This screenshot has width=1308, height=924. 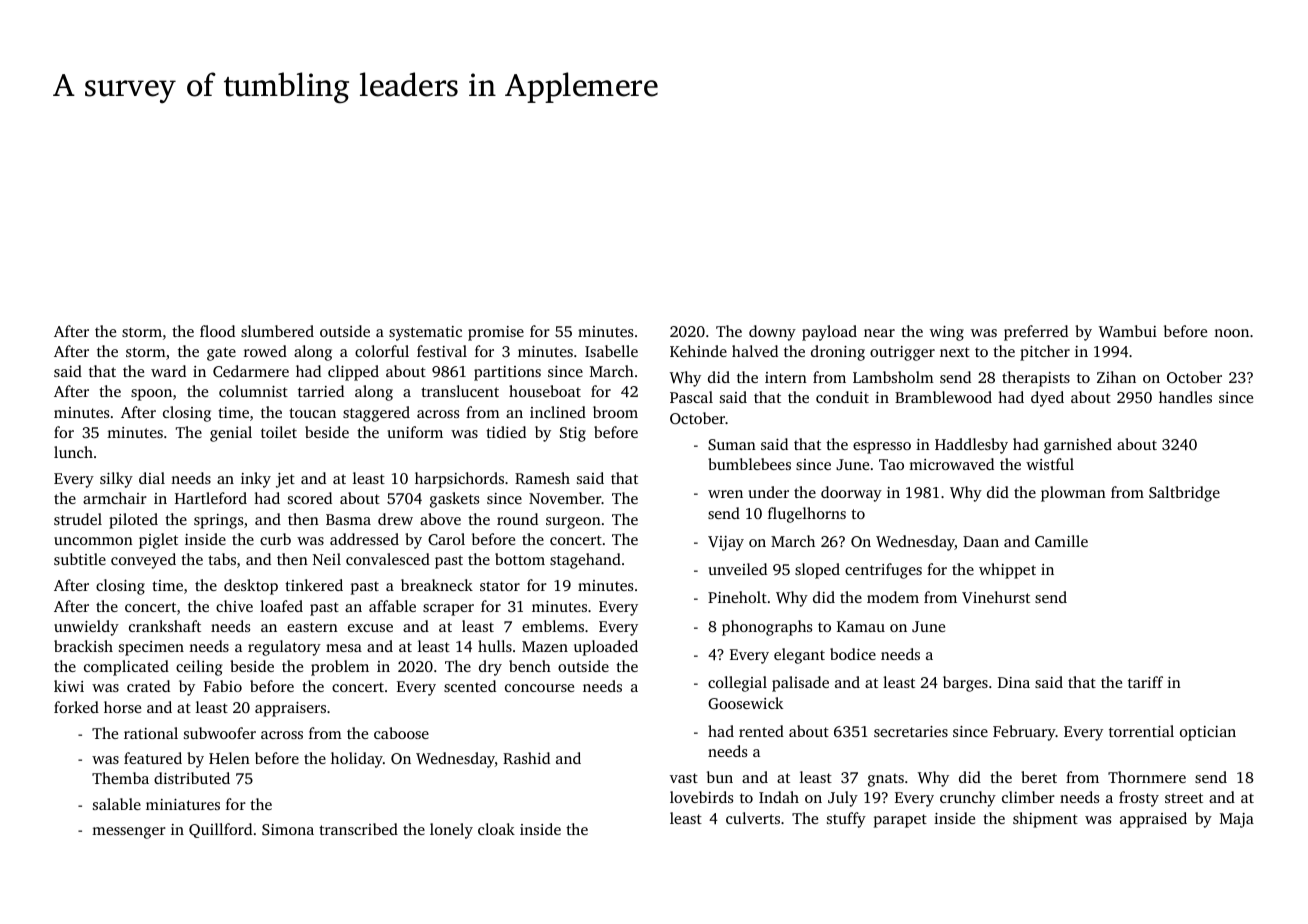 I want to click on regulatory, so click(x=284, y=648).
